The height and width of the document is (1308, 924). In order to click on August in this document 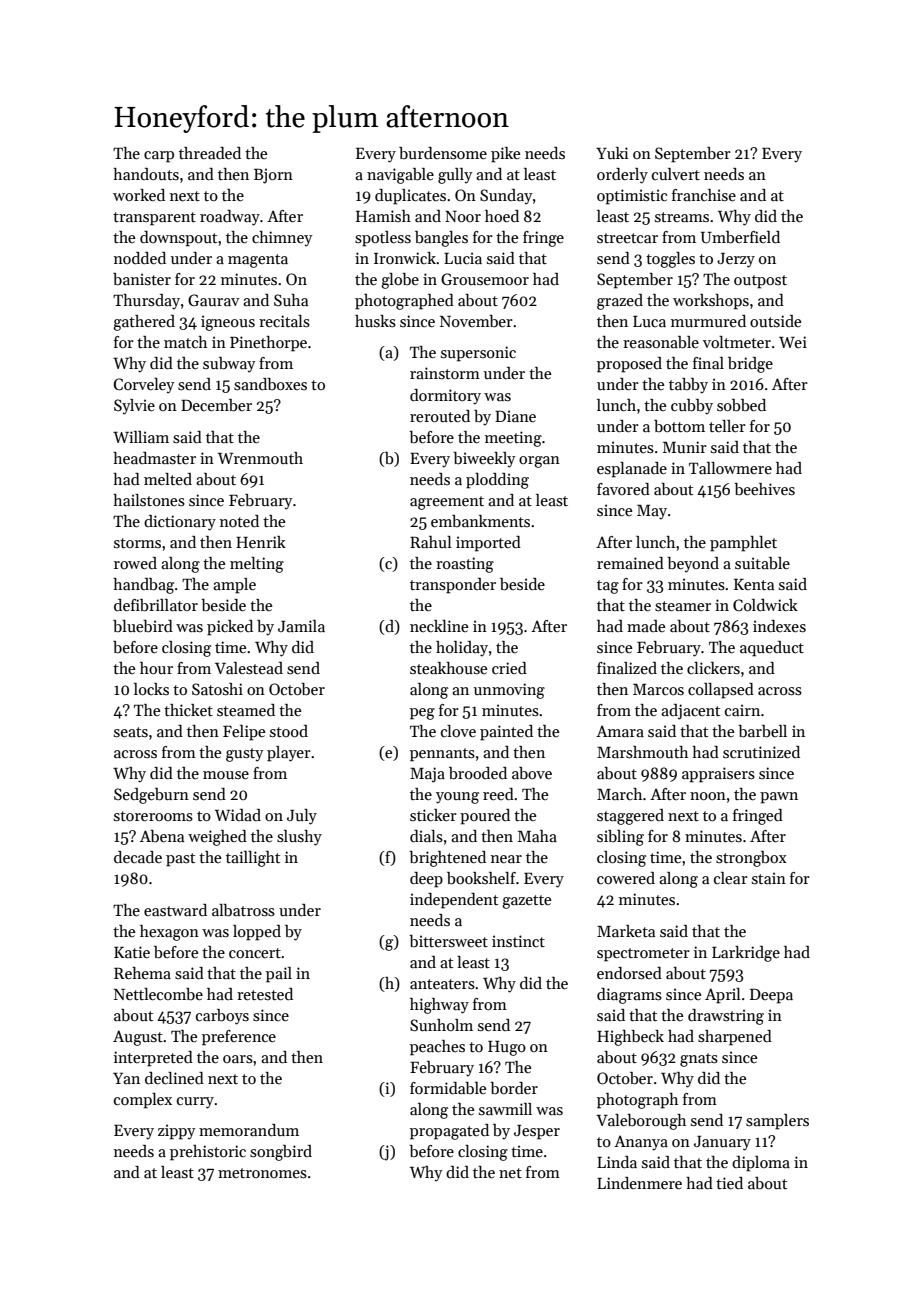, I will do `click(138, 1038)`.
